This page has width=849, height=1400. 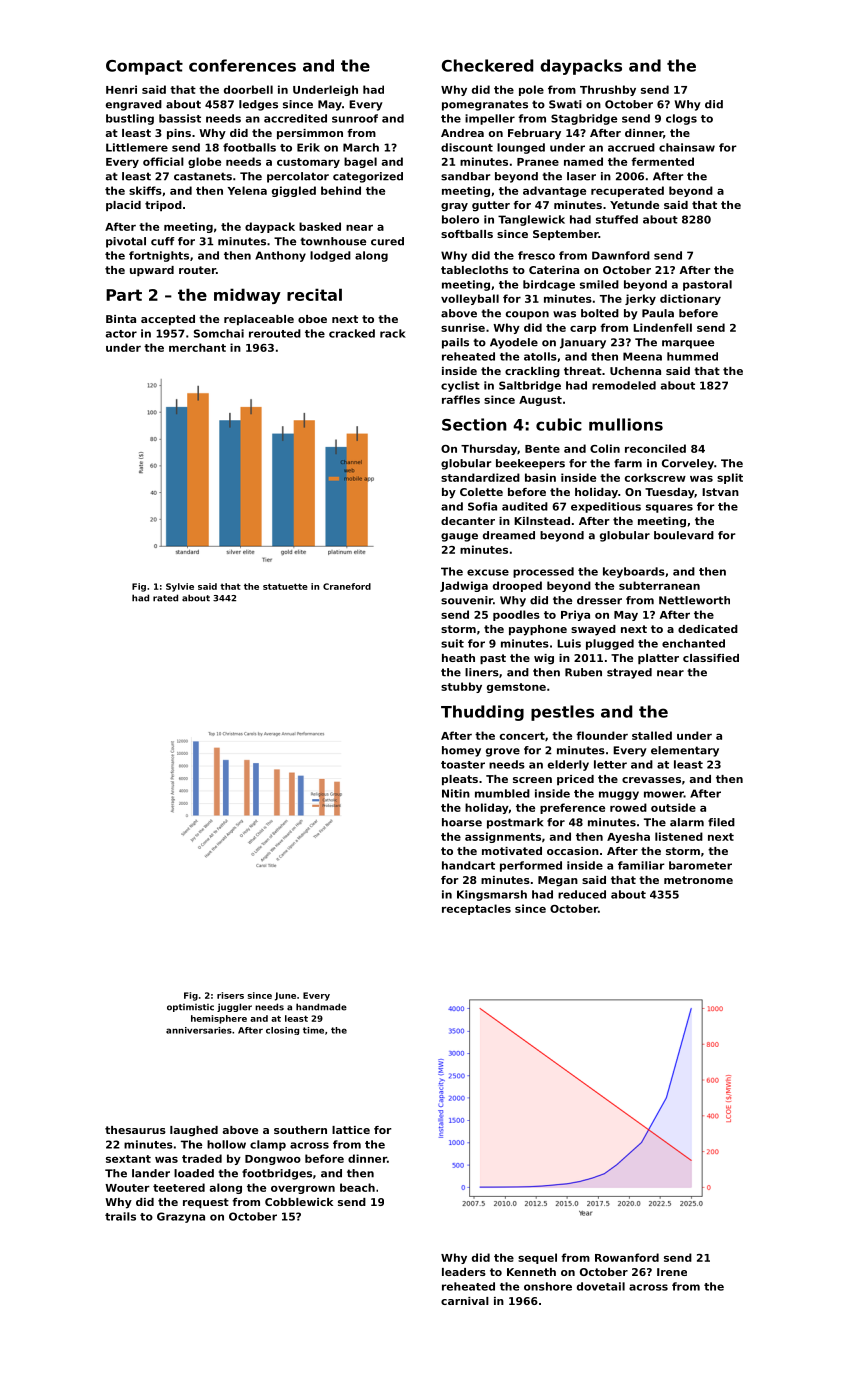 What do you see at coordinates (190, 1008) in the page?
I see `optimistic` at bounding box center [190, 1008].
